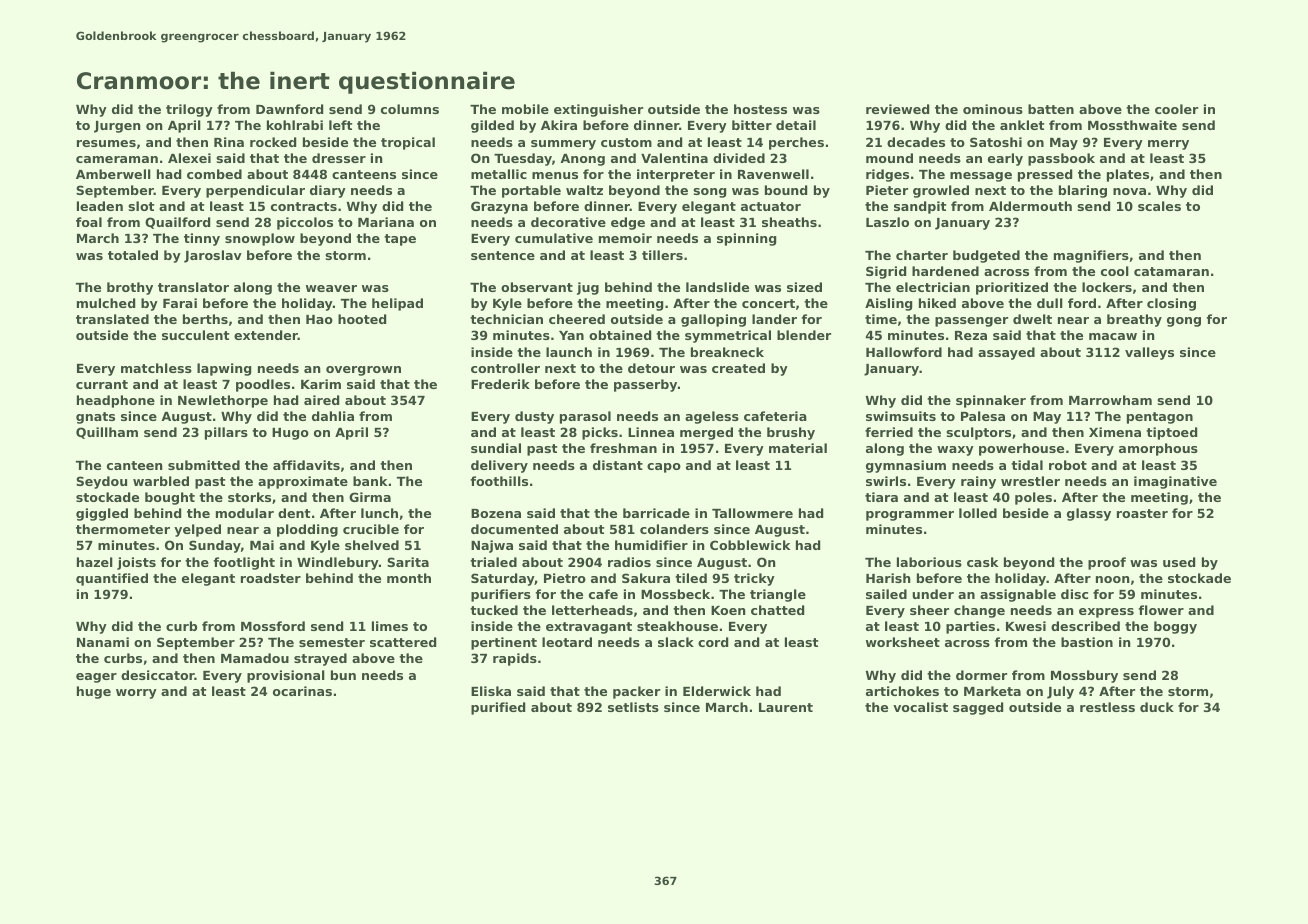 The image size is (1308, 924). Describe the element at coordinates (333, 416) in the image. I see `dahlia` at that location.
